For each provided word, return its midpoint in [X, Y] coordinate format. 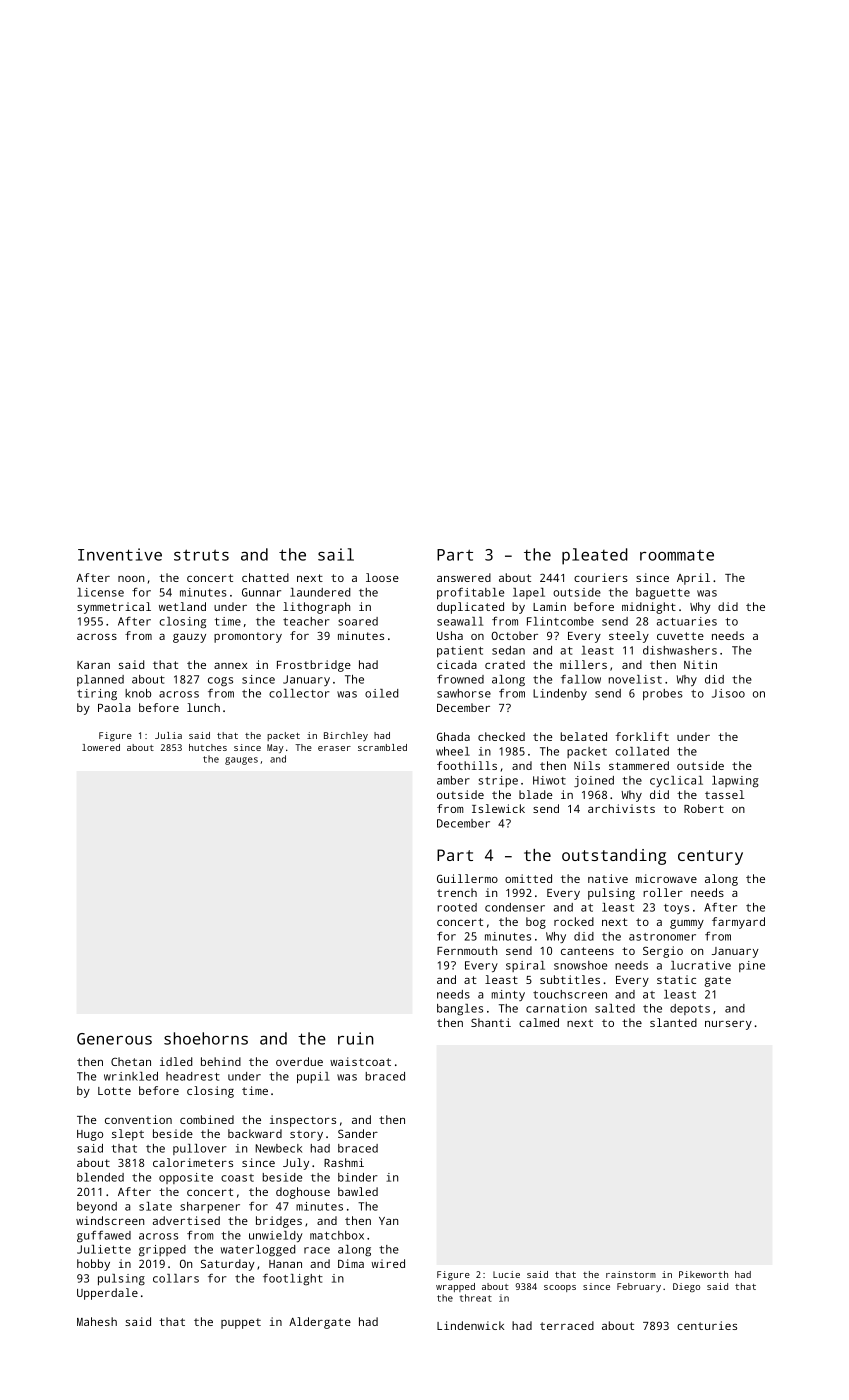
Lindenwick [470, 1325]
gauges [241, 761]
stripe [498, 781]
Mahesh [97, 1321]
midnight [649, 608]
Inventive [120, 554]
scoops [560, 1288]
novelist [635, 679]
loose [382, 577]
